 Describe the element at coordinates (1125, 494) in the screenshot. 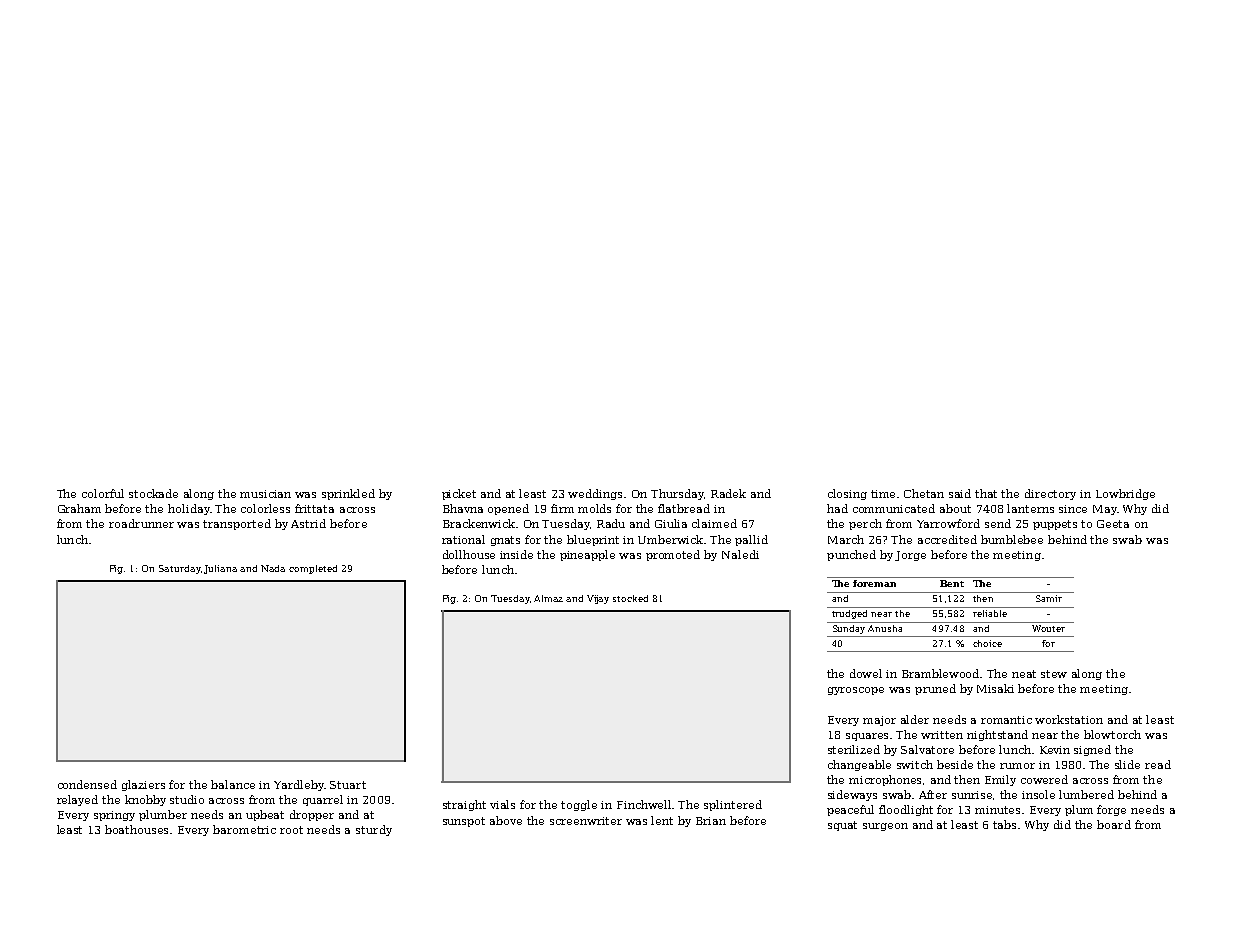

I see `Lowbridge` at that location.
